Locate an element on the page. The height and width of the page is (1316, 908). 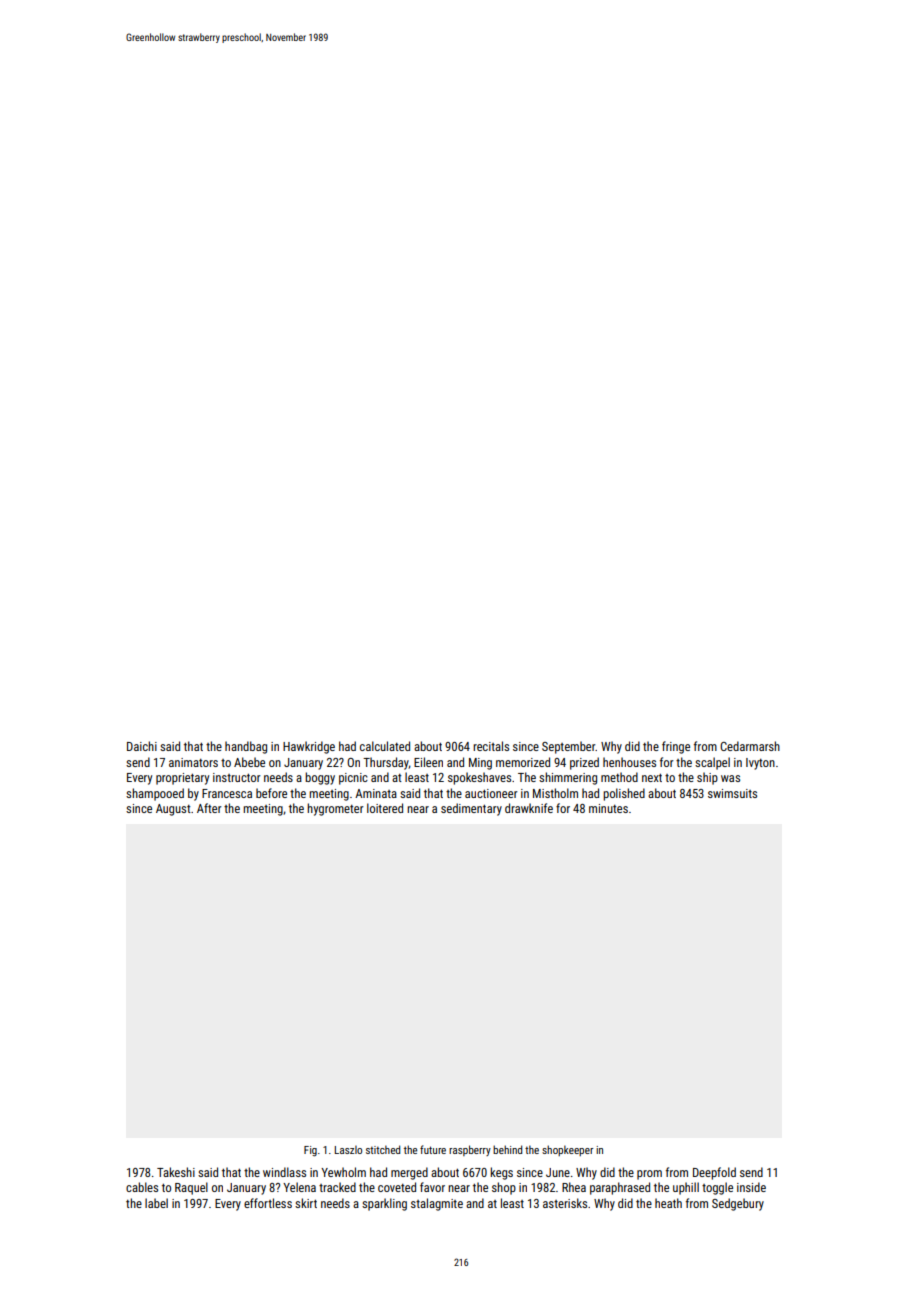
future is located at coordinates (433, 1149).
